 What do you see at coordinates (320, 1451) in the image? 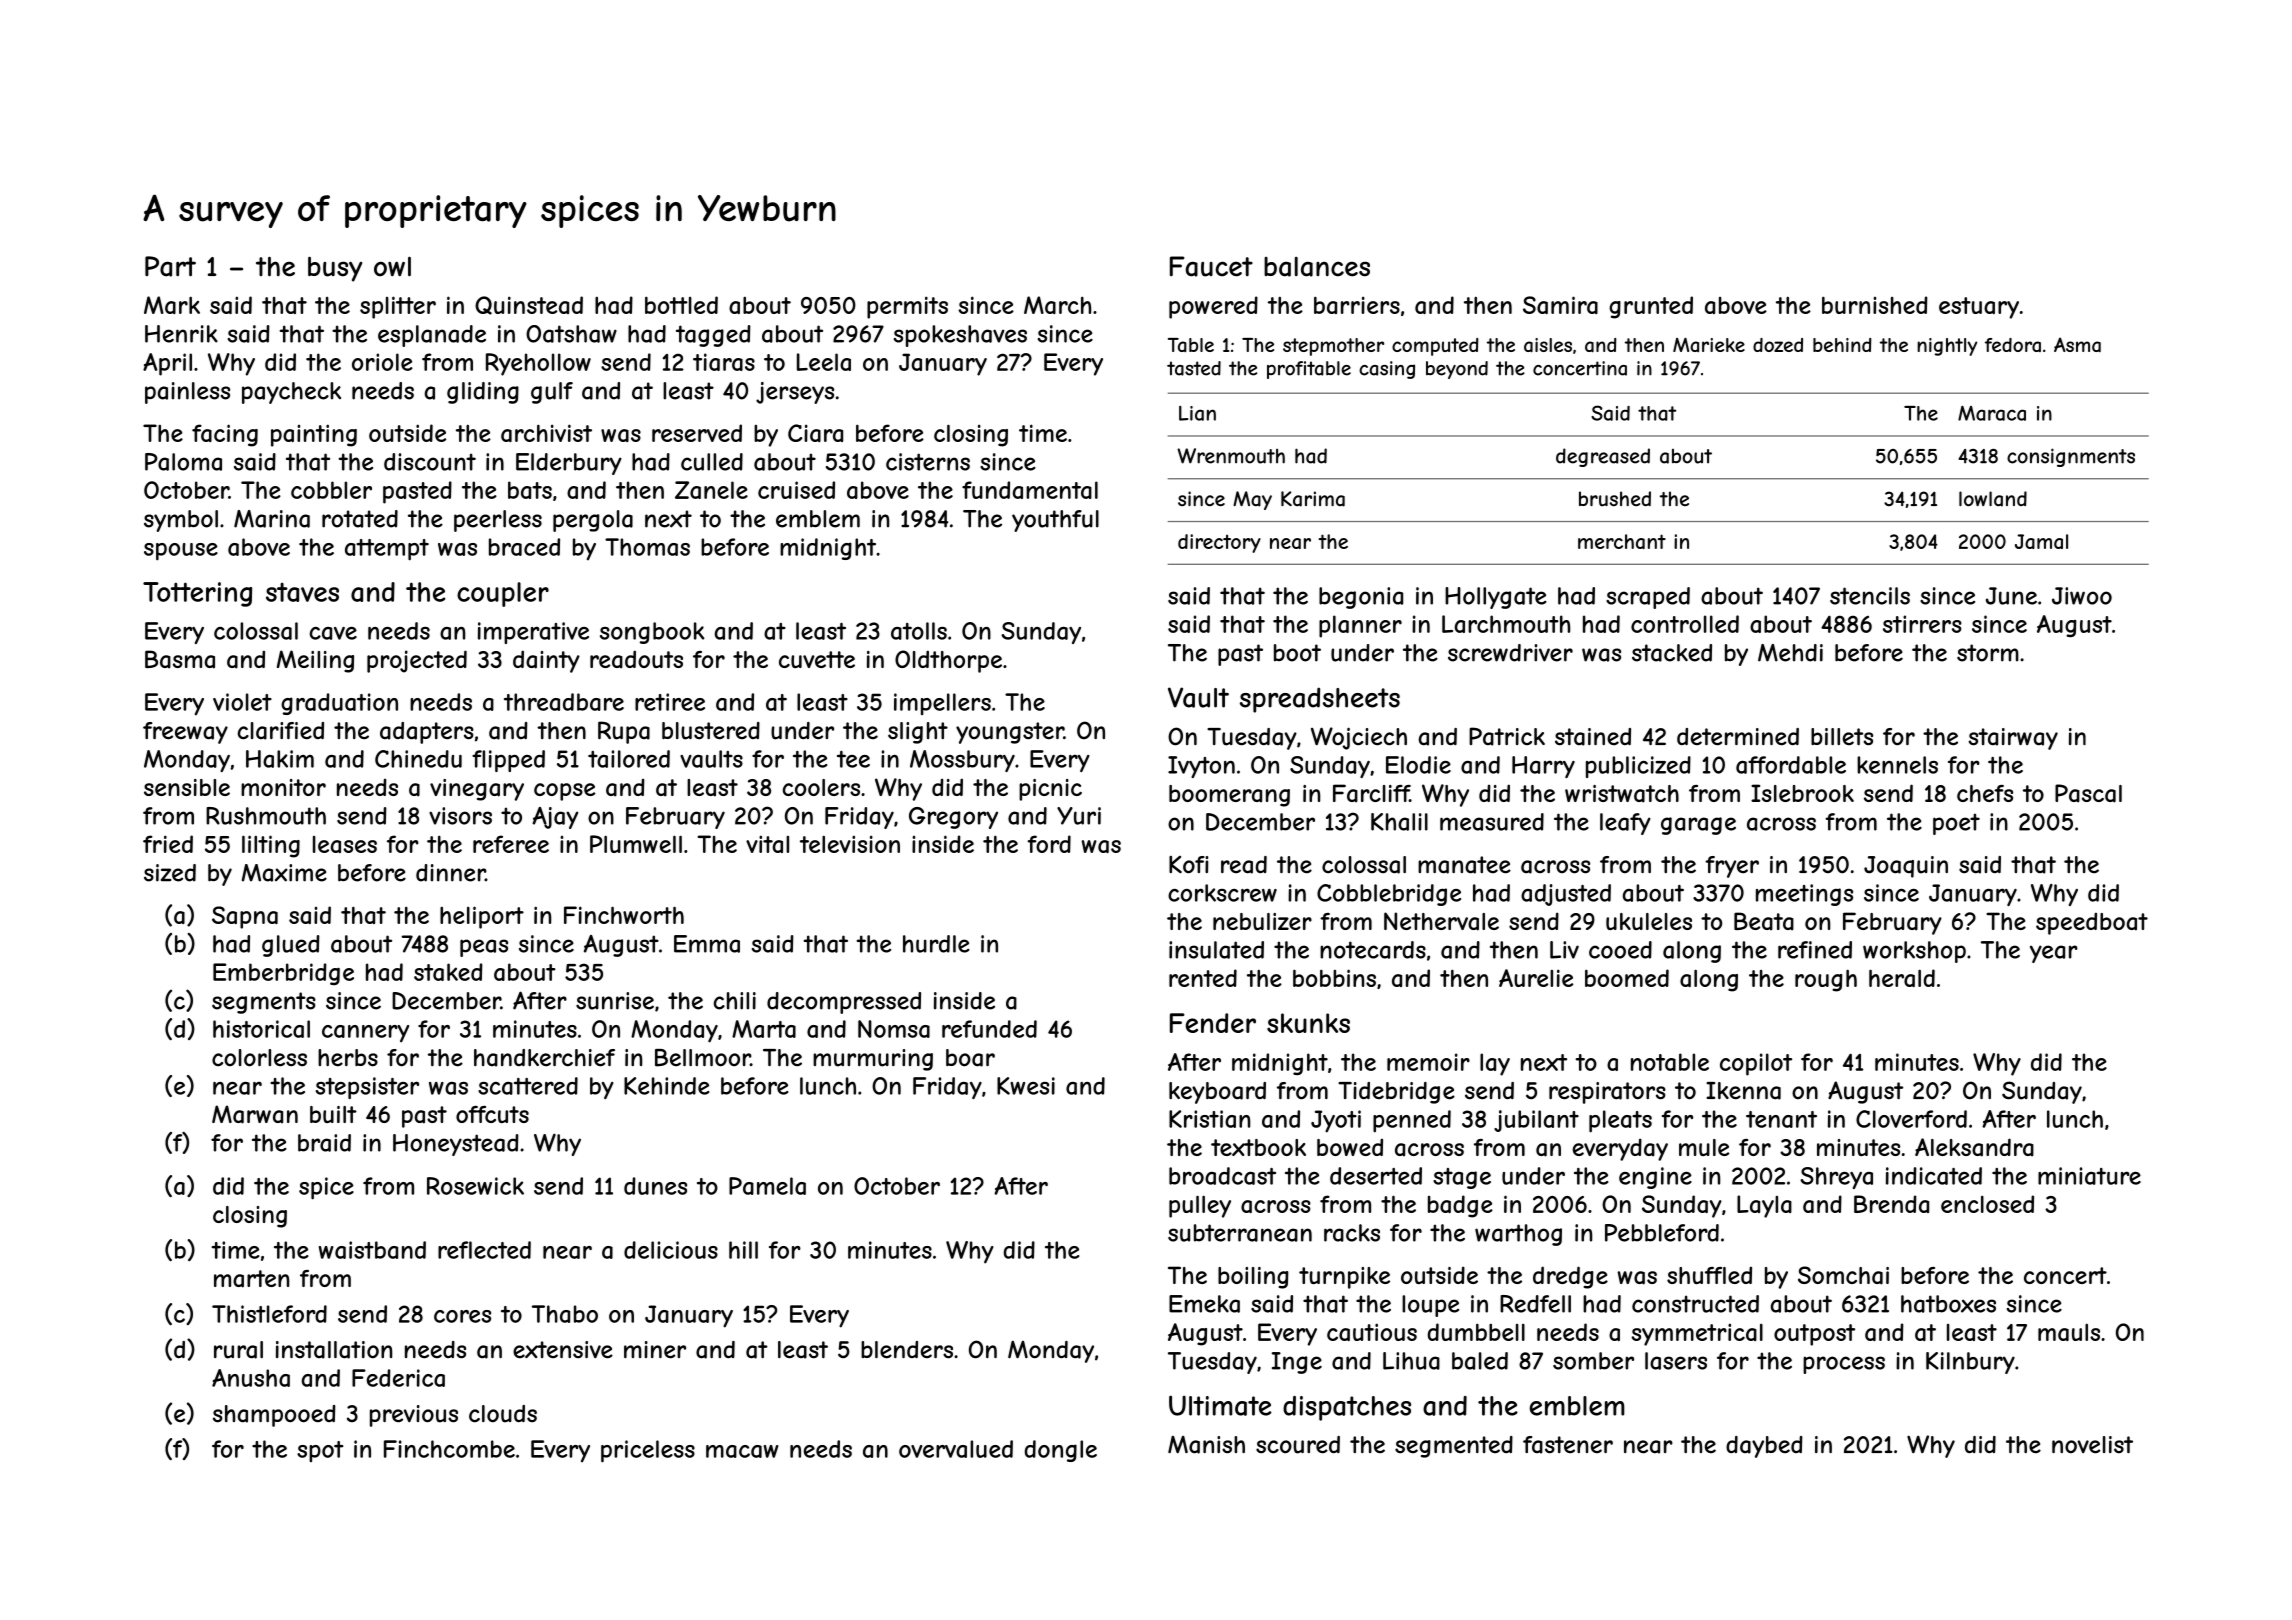
I see `spot` at bounding box center [320, 1451].
